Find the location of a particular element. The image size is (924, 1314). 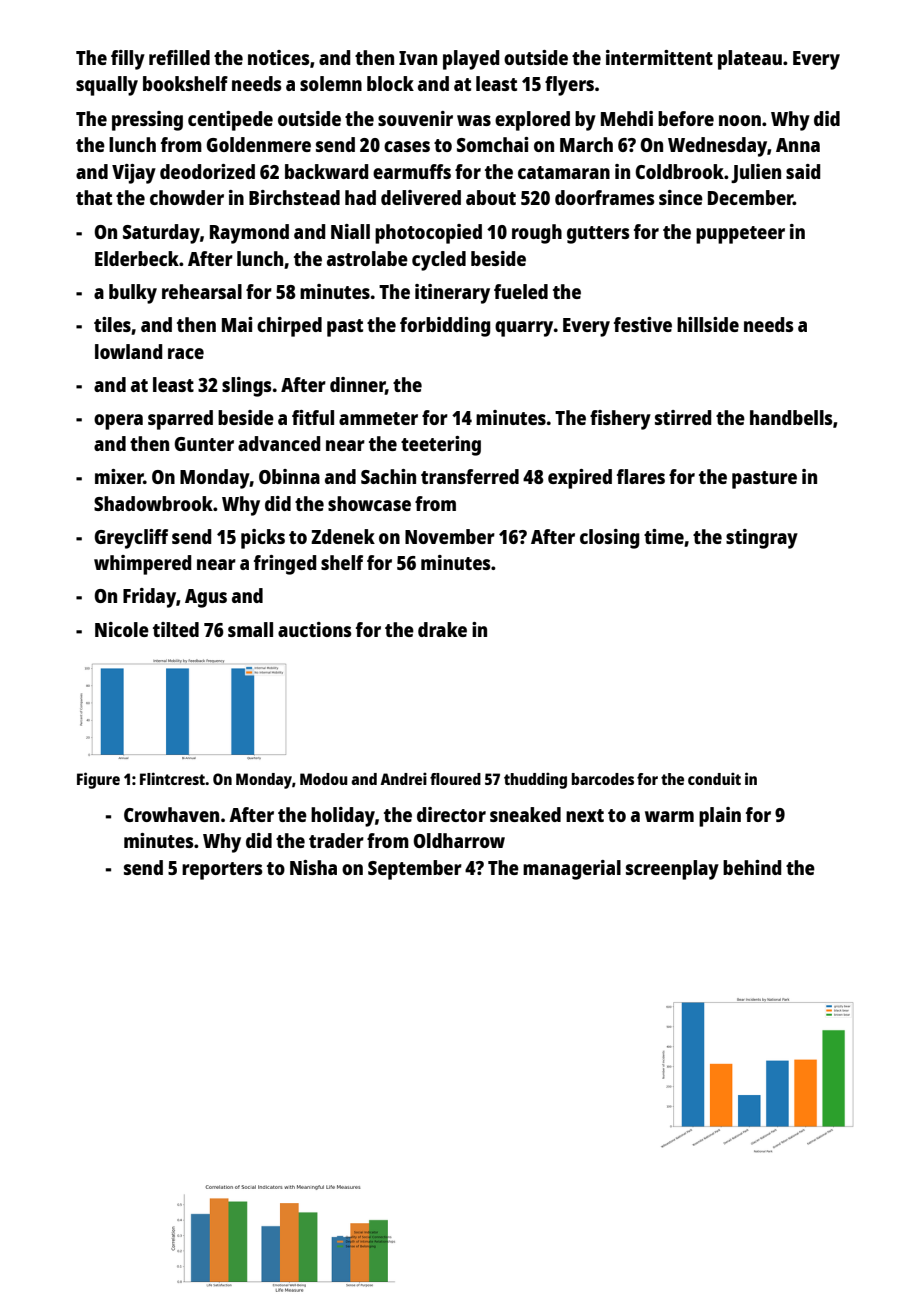

said is located at coordinates (803, 171).
